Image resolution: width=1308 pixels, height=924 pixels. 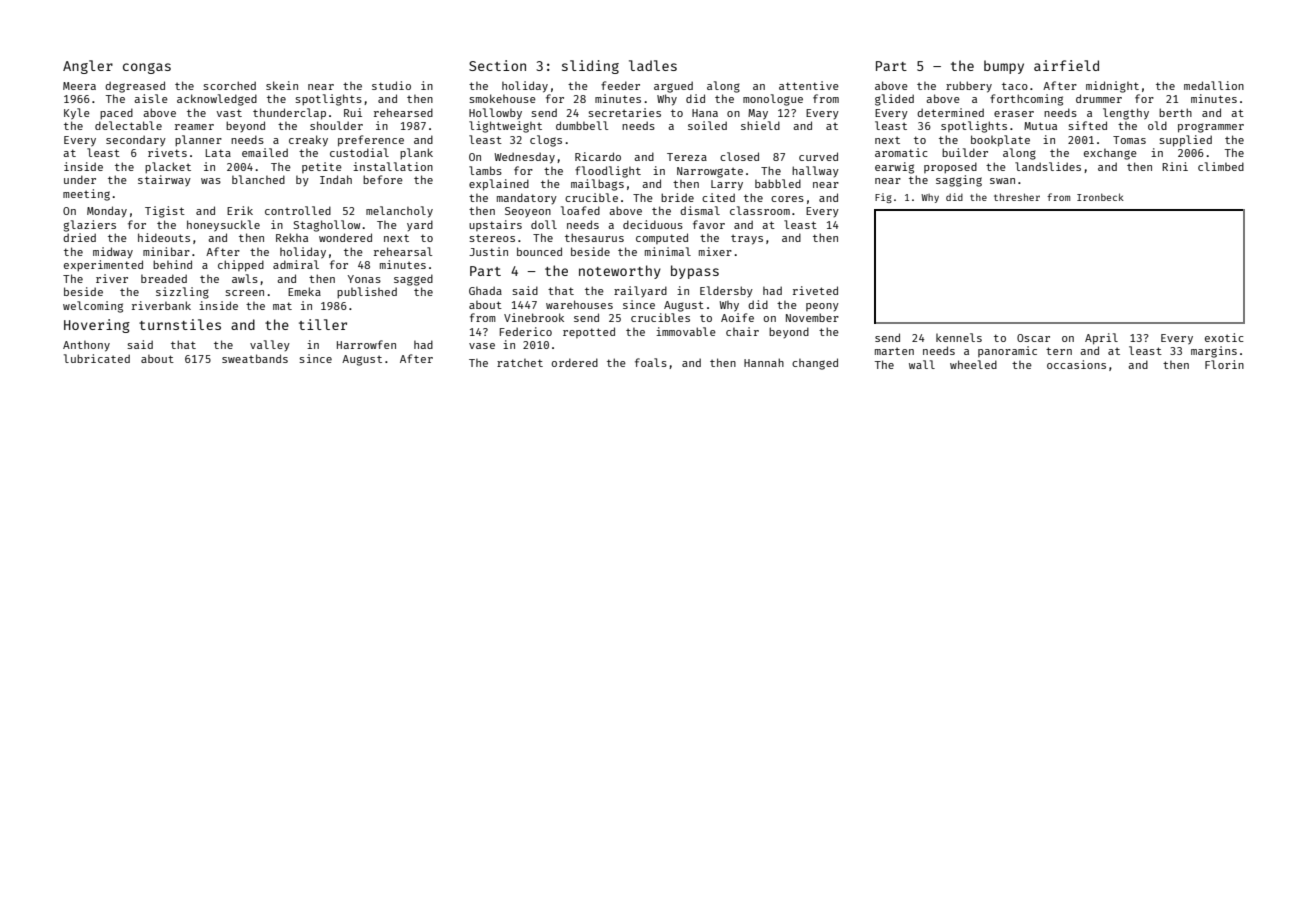 I want to click on Hannah, so click(x=764, y=362).
